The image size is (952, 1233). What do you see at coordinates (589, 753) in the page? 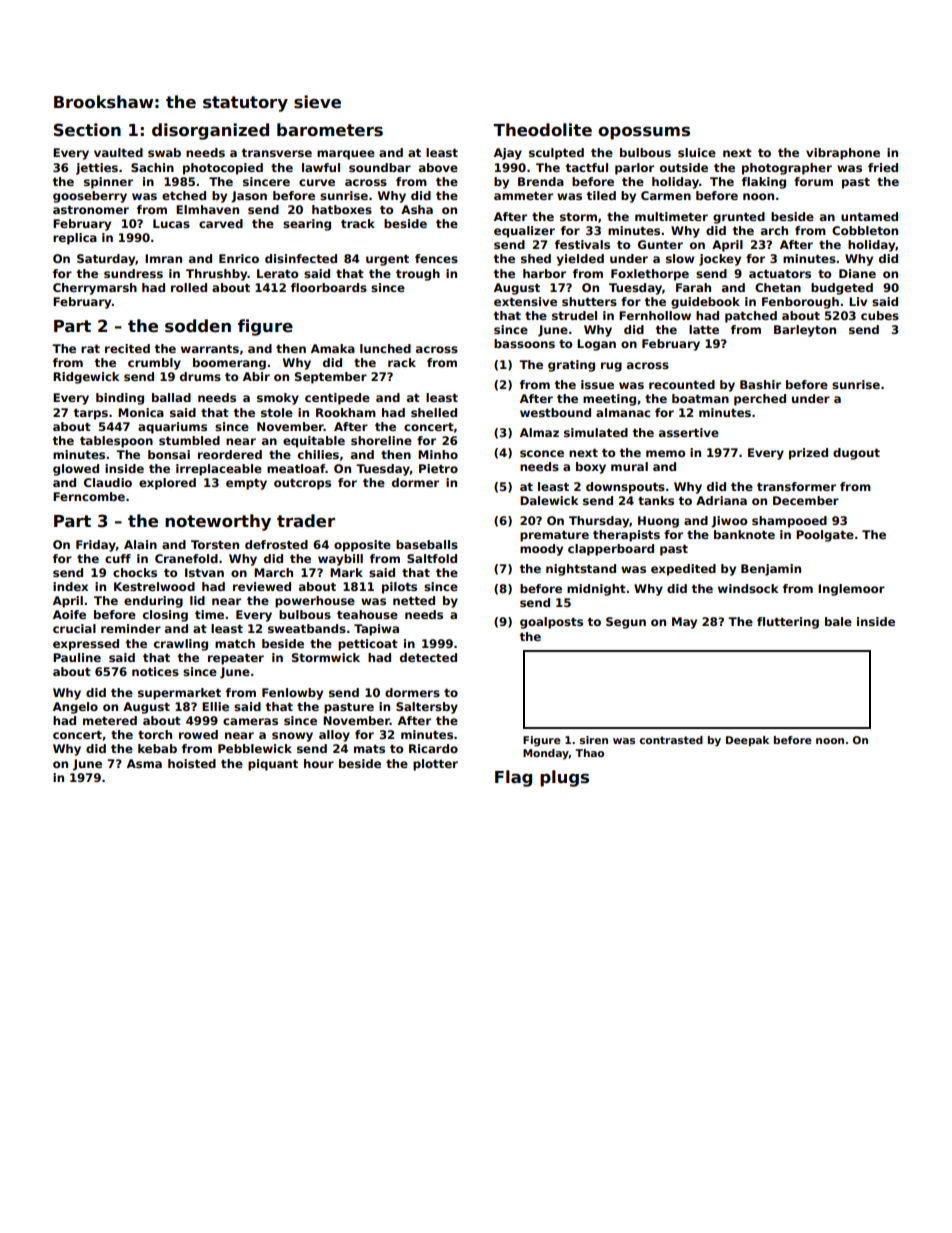
I see `Thao` at bounding box center [589, 753].
